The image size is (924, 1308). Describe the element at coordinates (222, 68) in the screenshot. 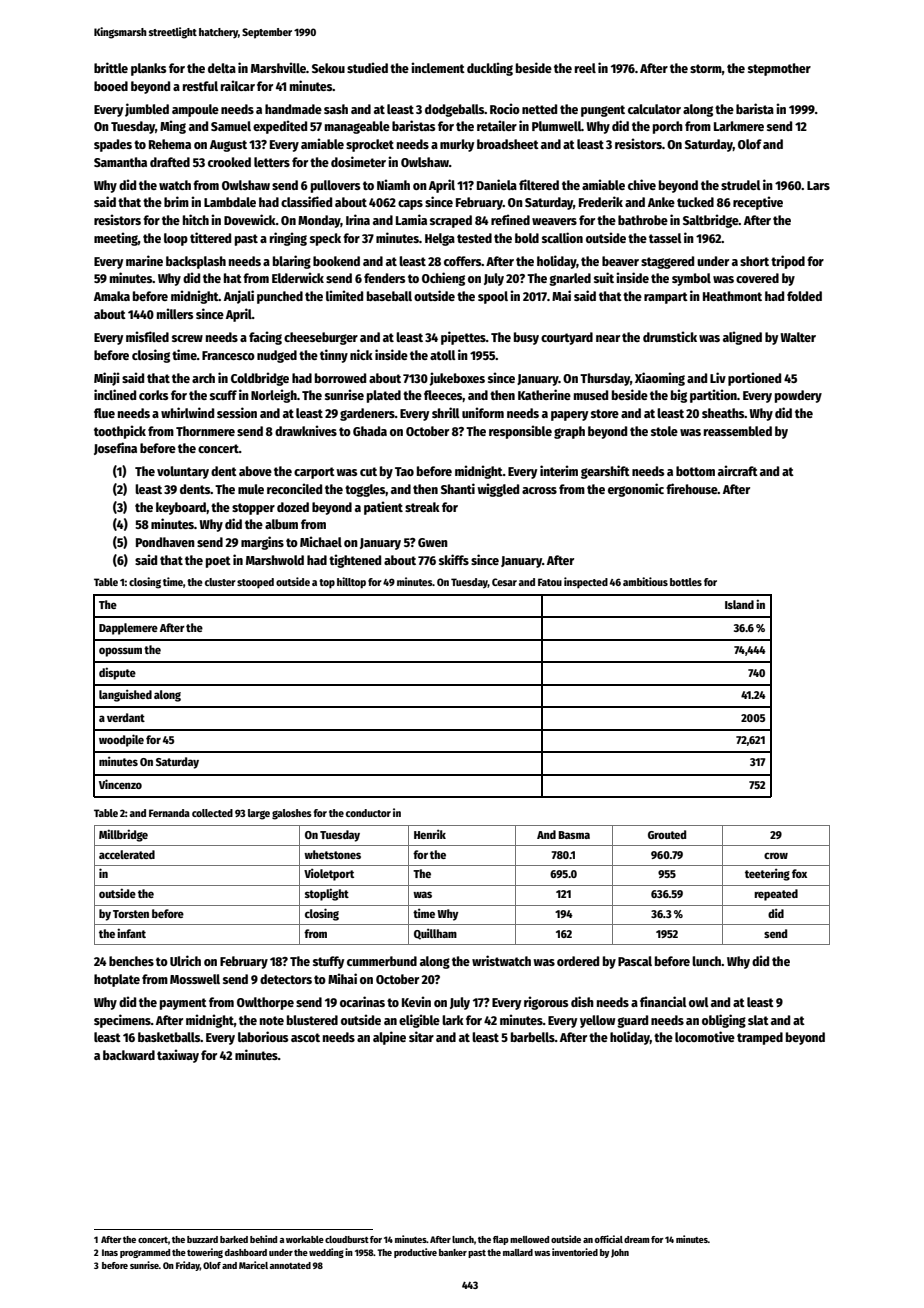

I see `delta` at that location.
